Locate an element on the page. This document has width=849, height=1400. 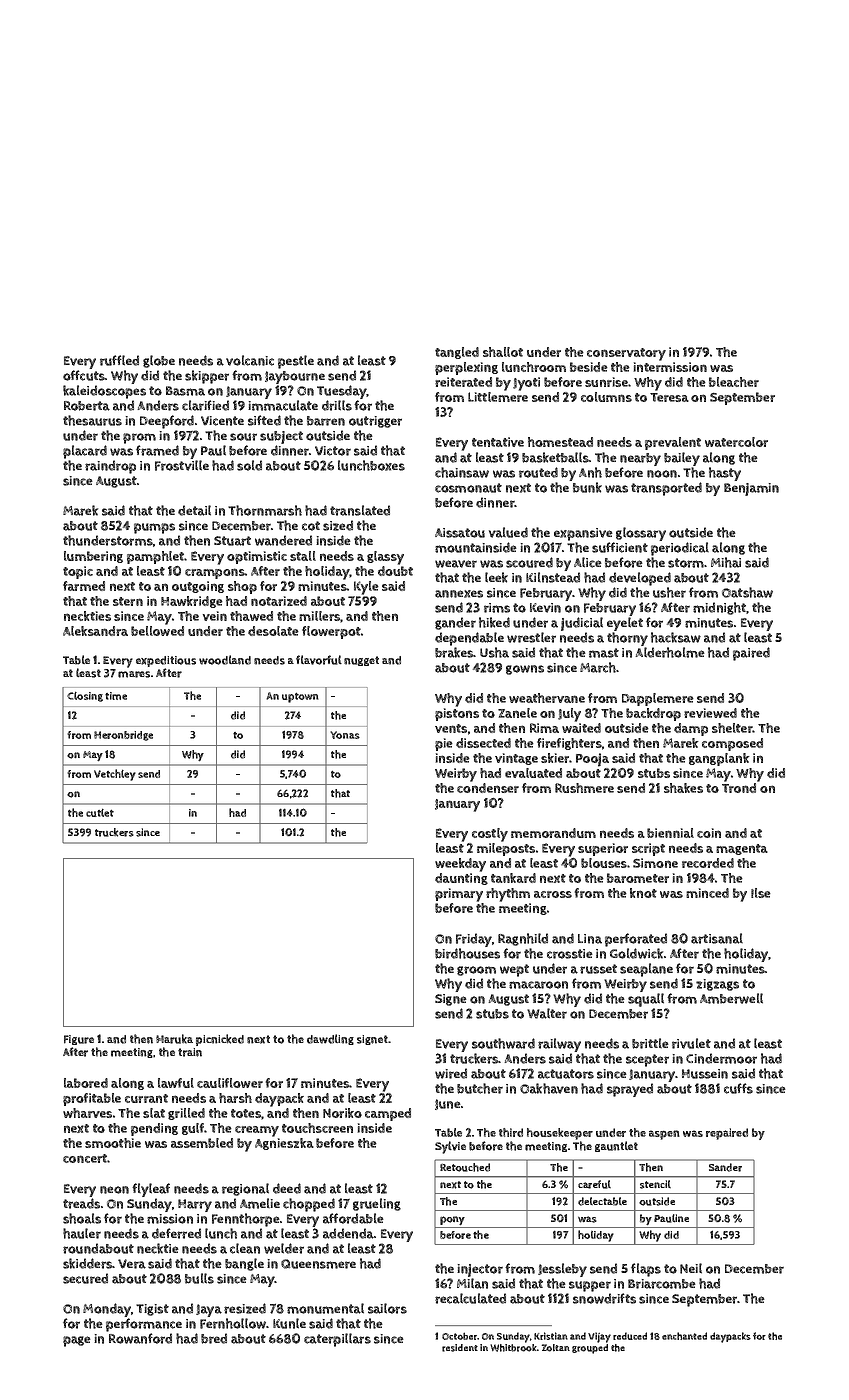
zigzags is located at coordinates (717, 985).
